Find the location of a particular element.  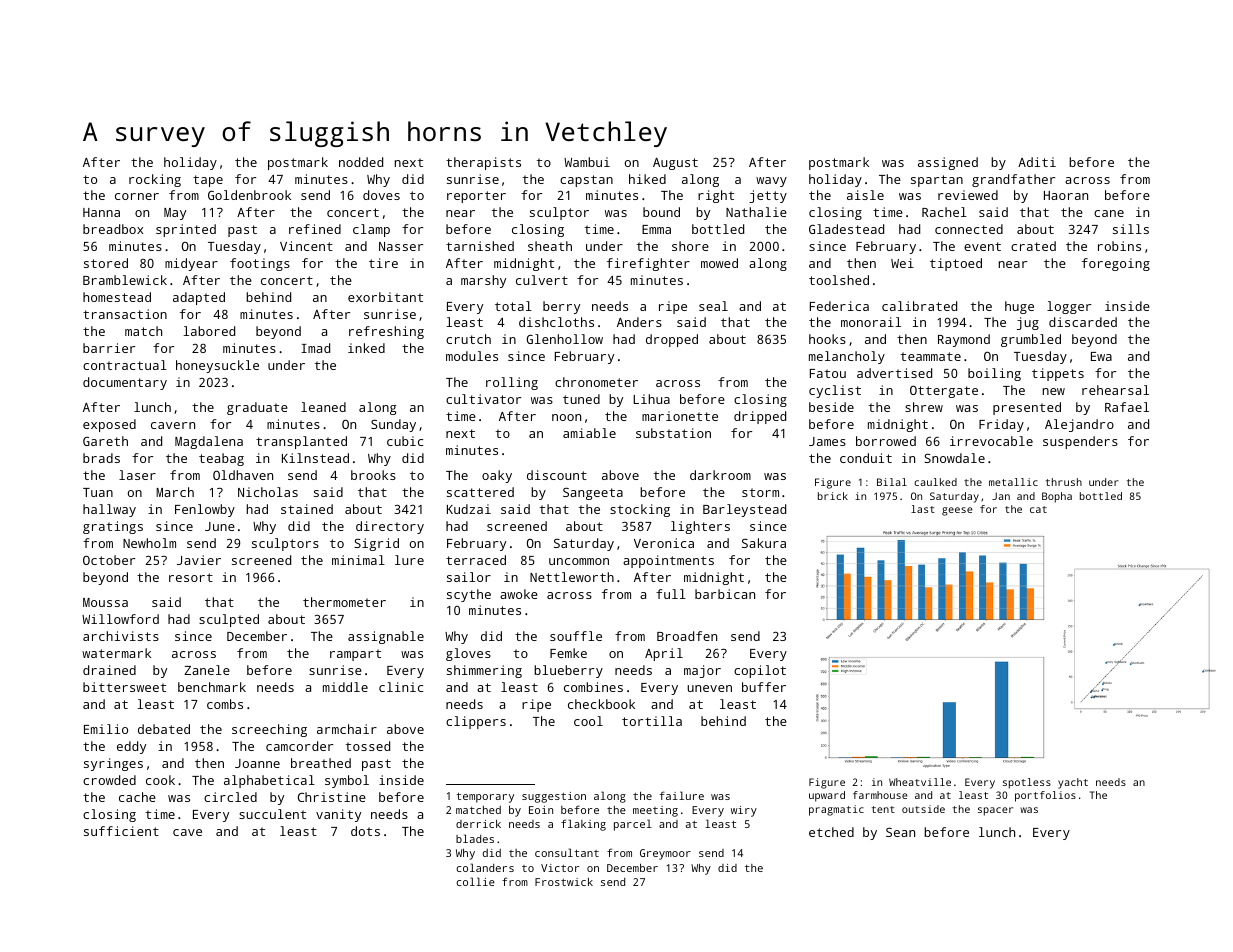

major is located at coordinates (702, 671).
